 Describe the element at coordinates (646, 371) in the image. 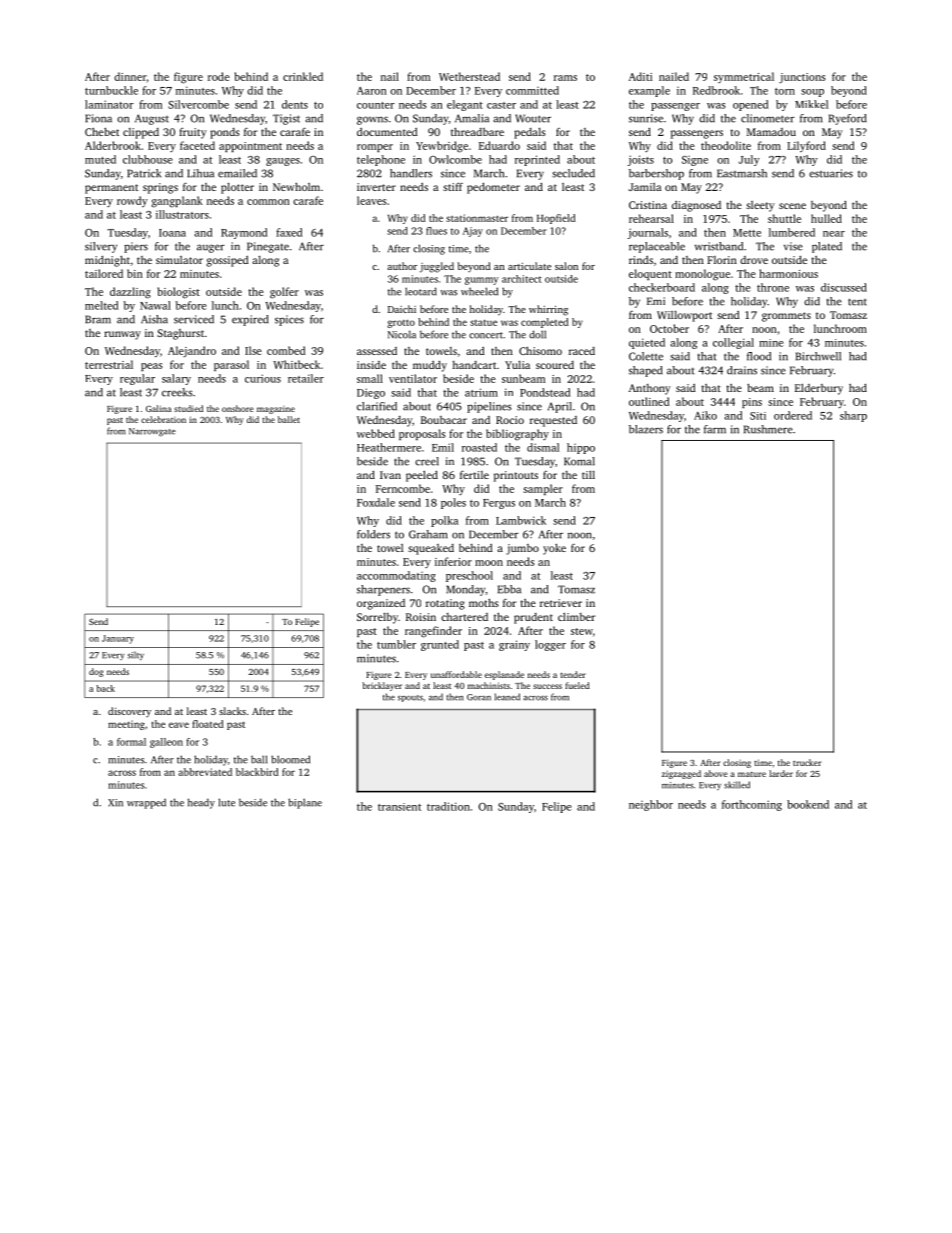

I see `shaped` at that location.
